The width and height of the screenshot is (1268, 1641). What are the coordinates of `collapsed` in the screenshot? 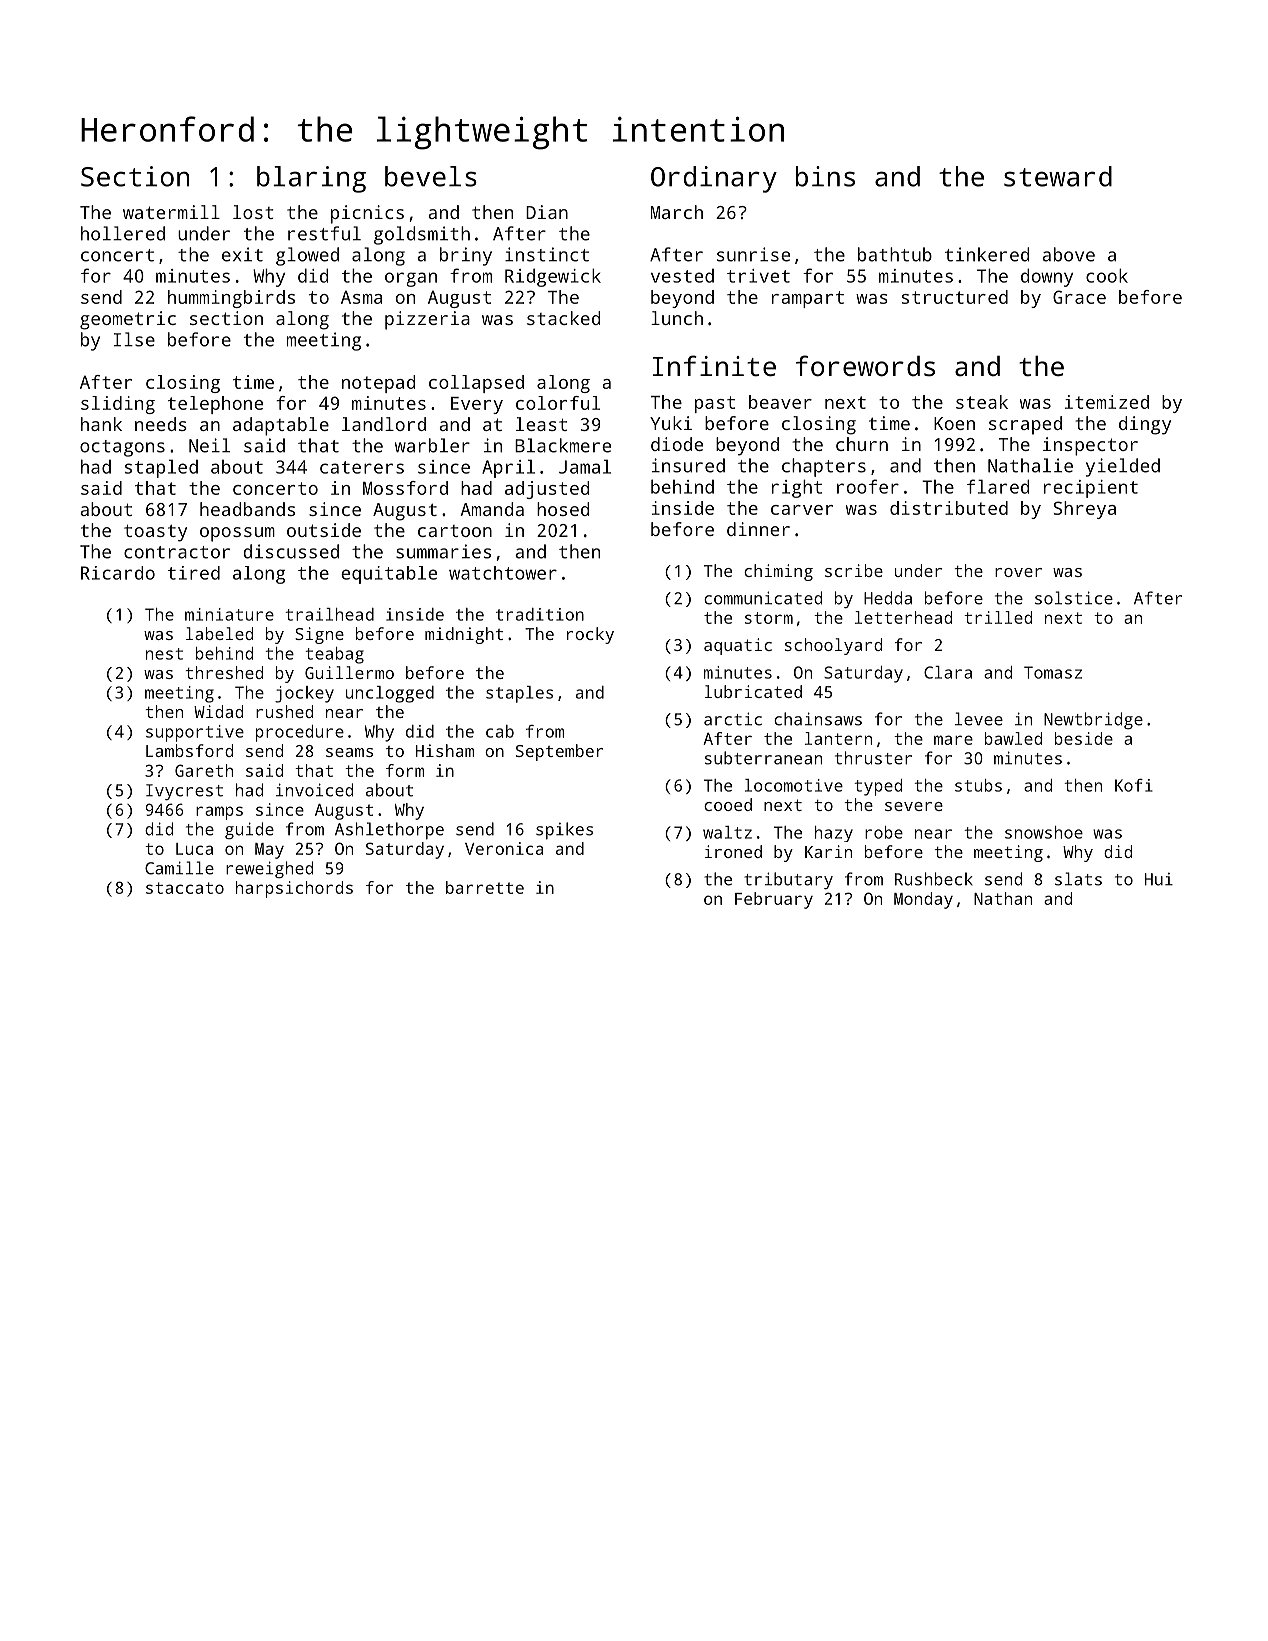 It's located at (476, 384).
